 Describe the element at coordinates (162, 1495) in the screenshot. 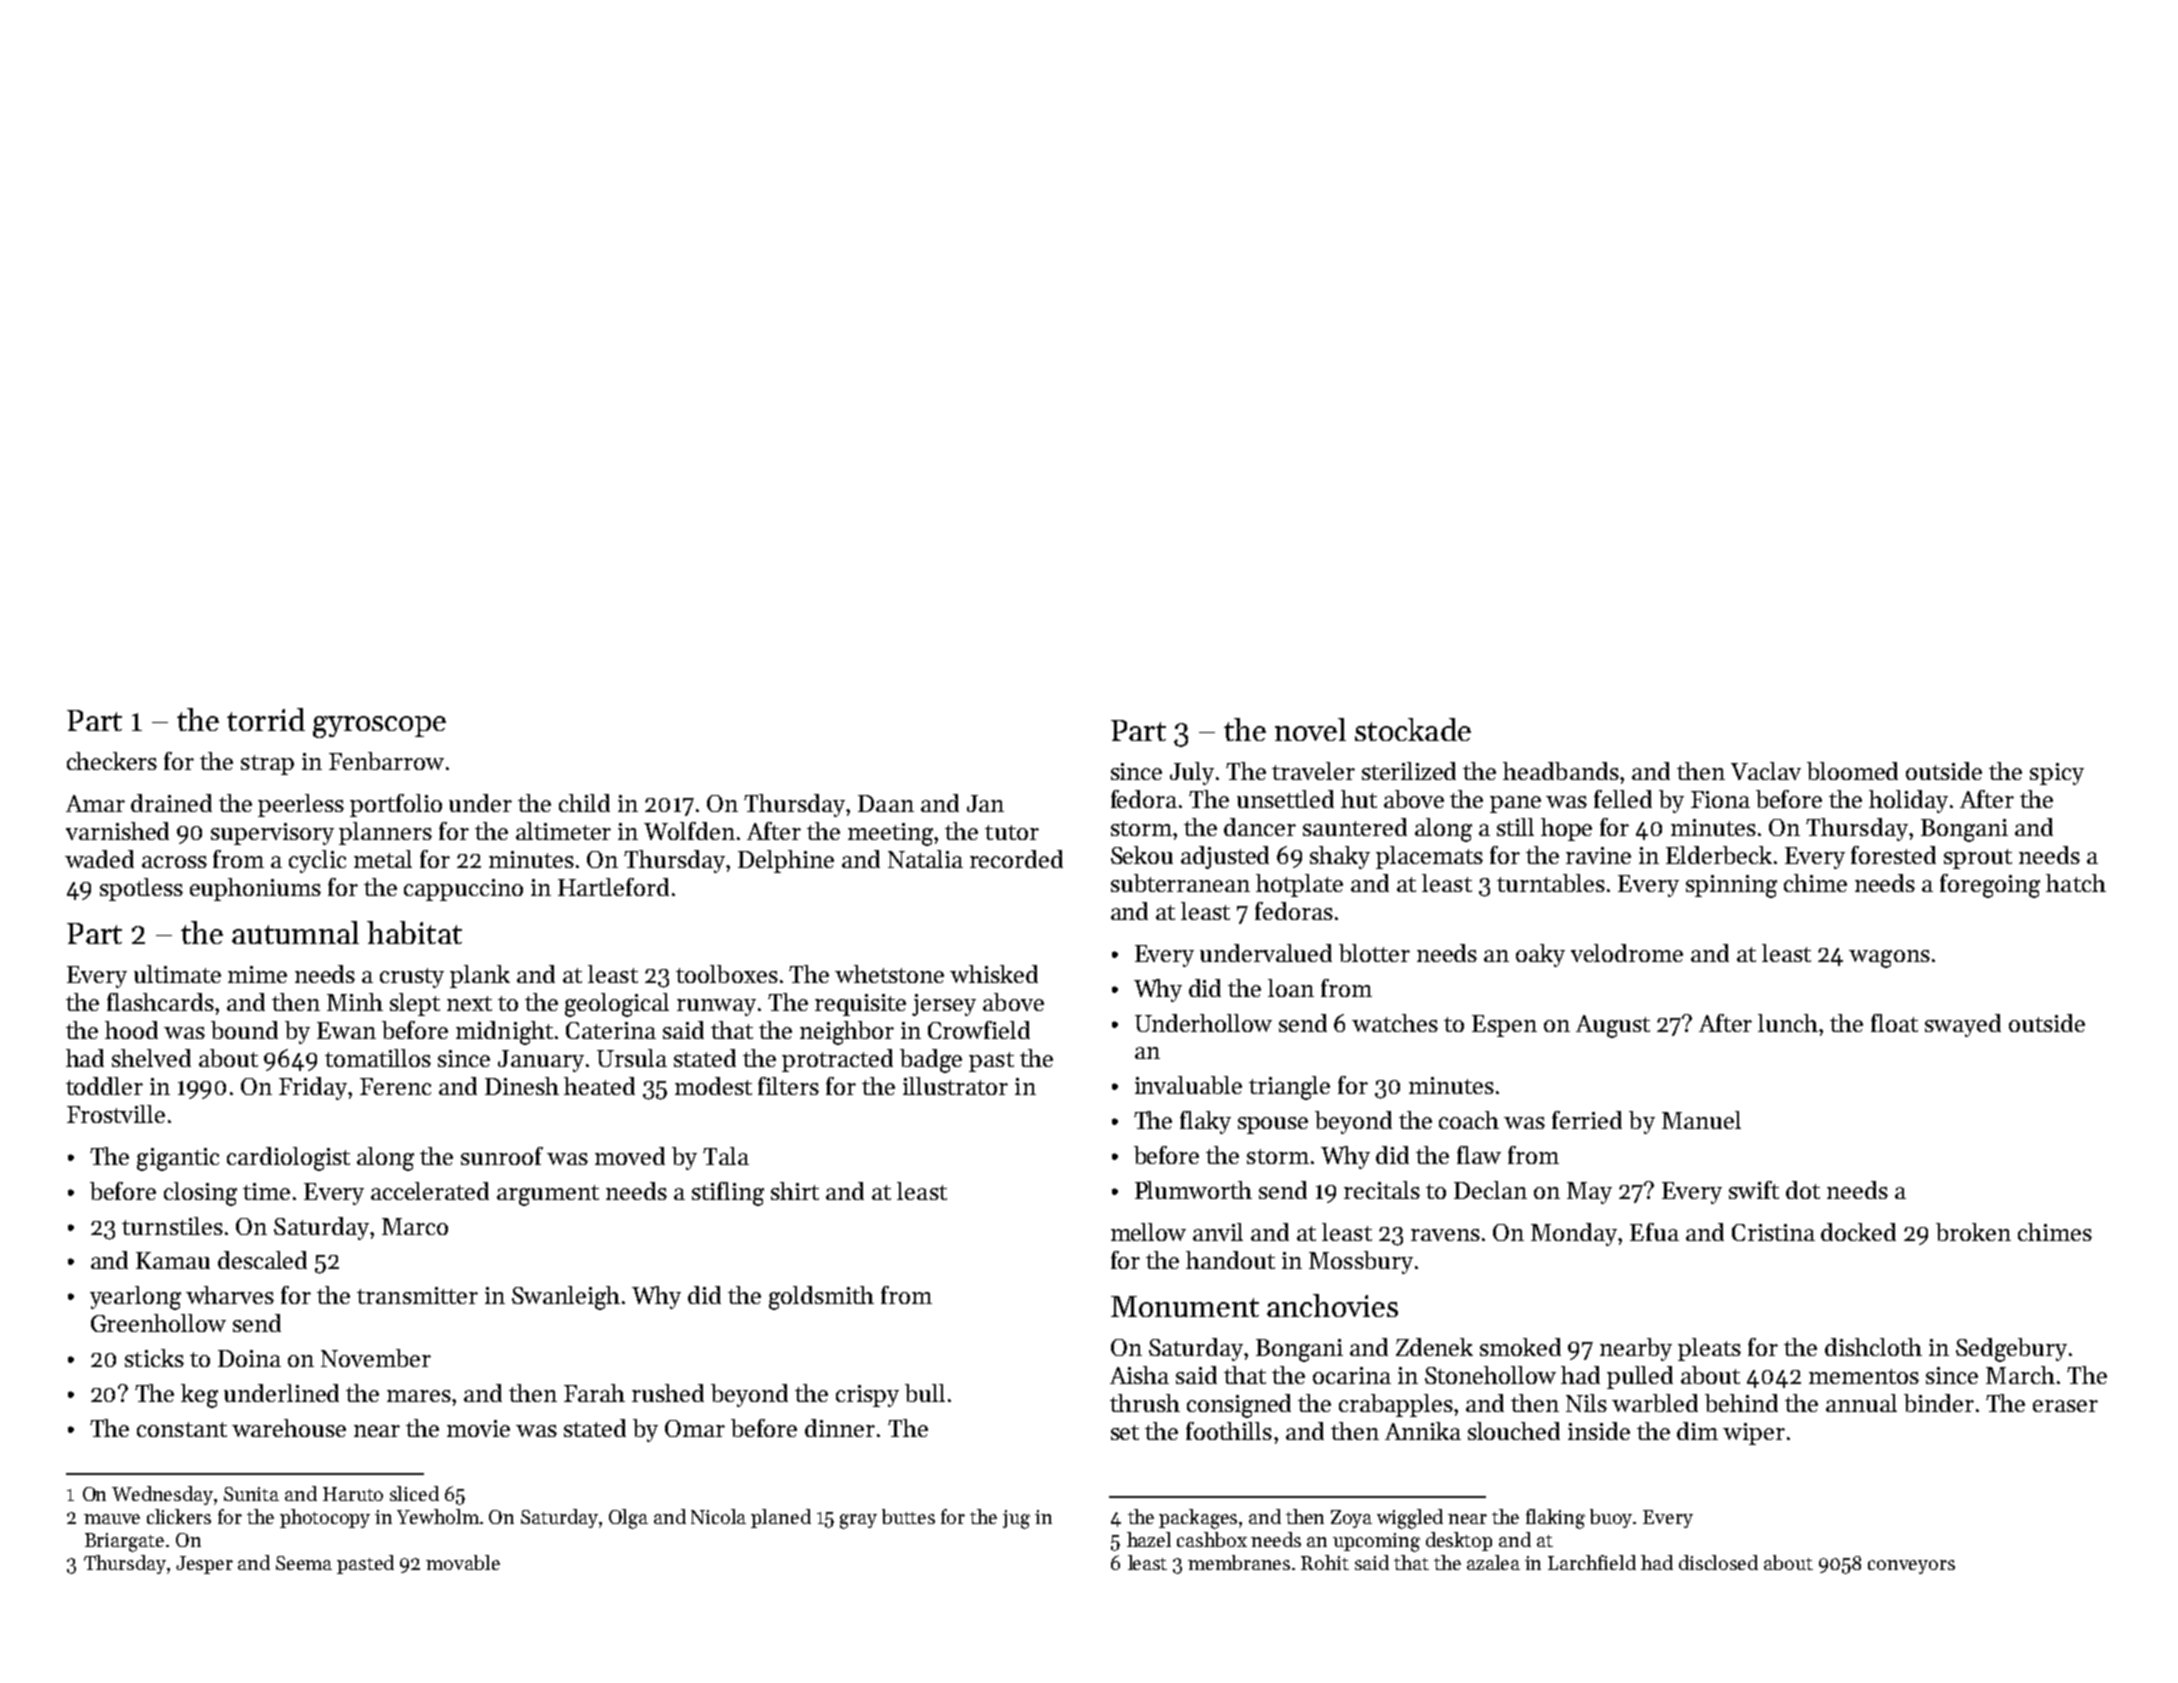

I see `Wednesday` at that location.
